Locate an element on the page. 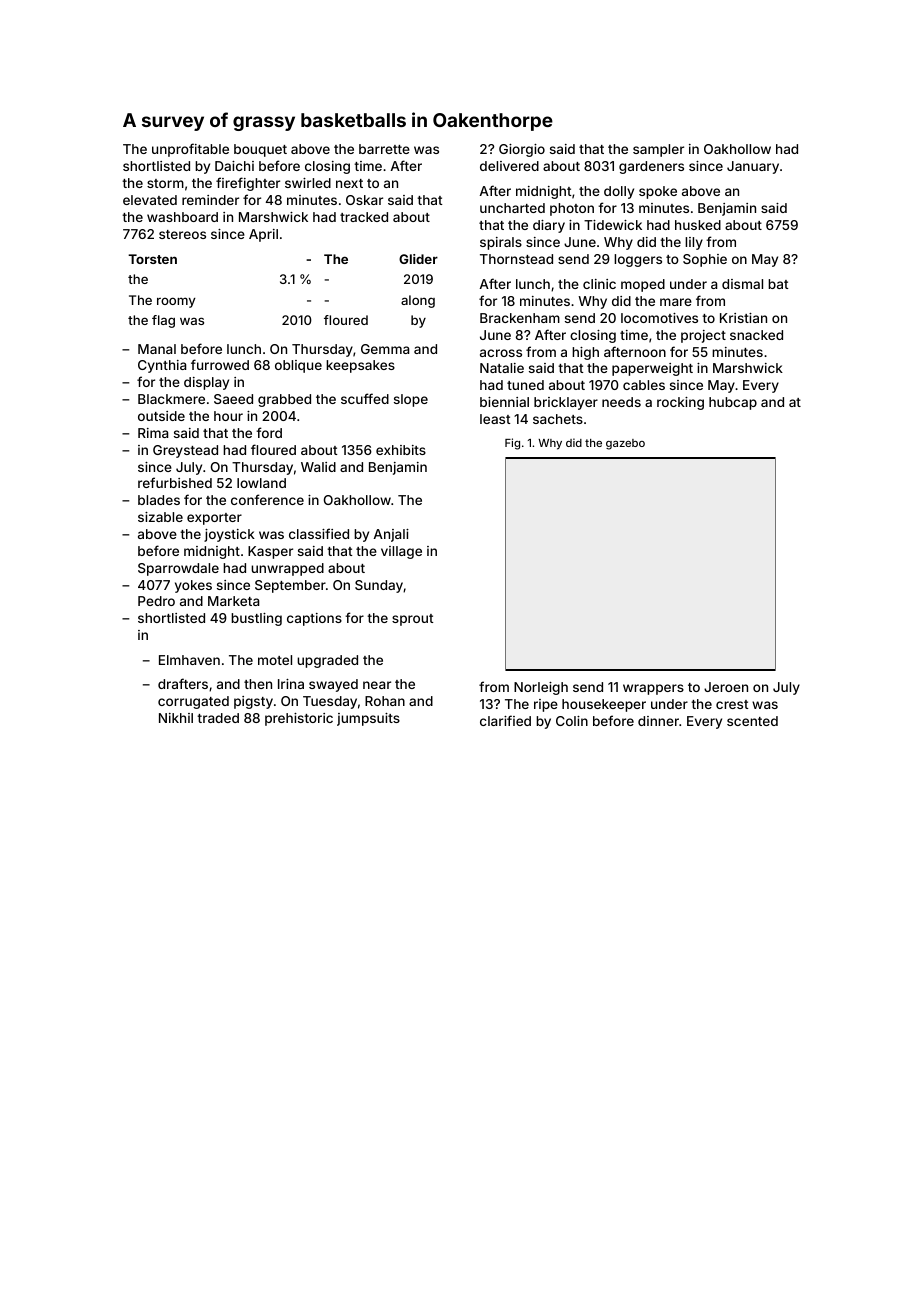 This page has height=1308, width=924. oblique is located at coordinates (298, 366).
